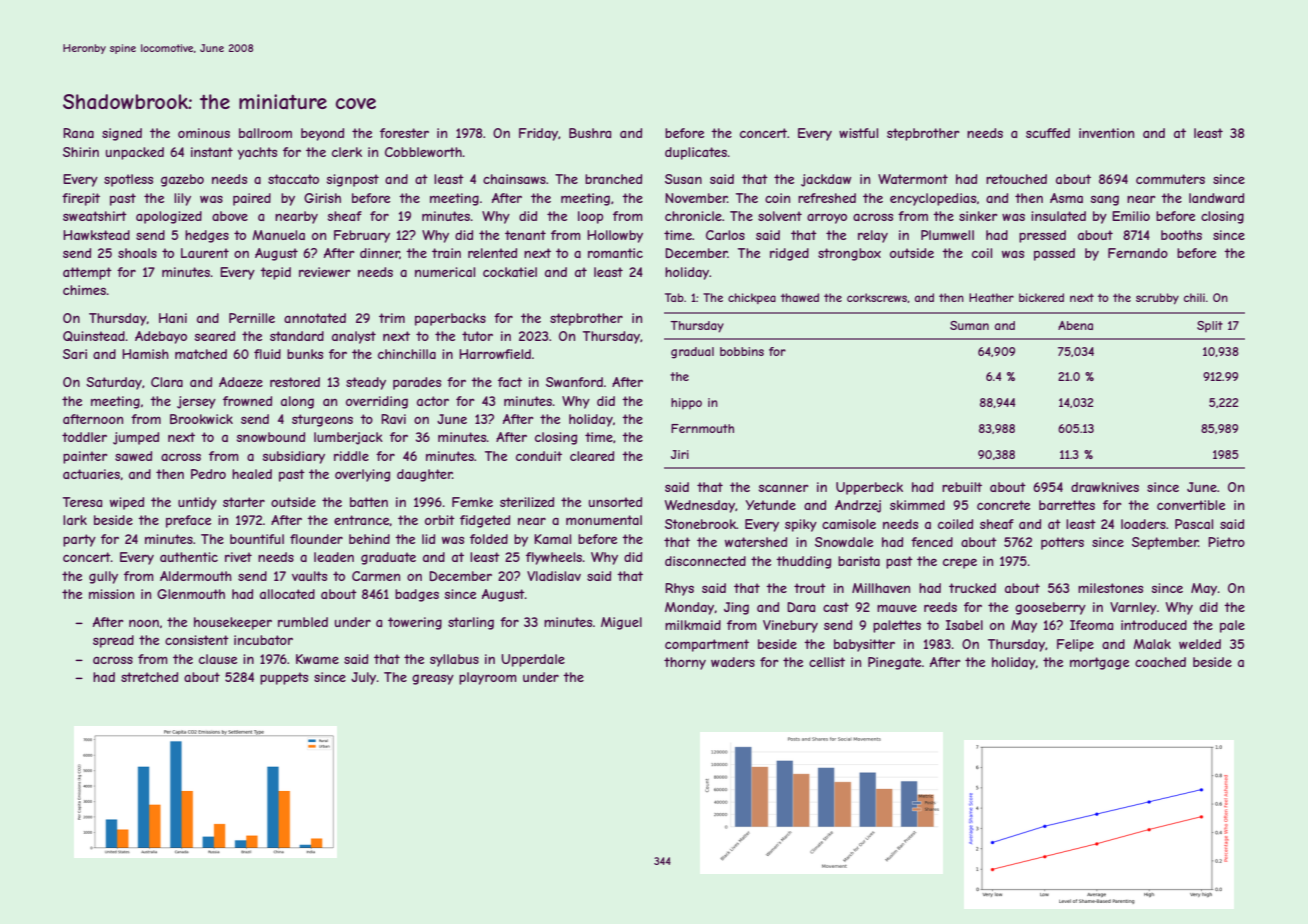  I want to click on Susan, so click(683, 179).
